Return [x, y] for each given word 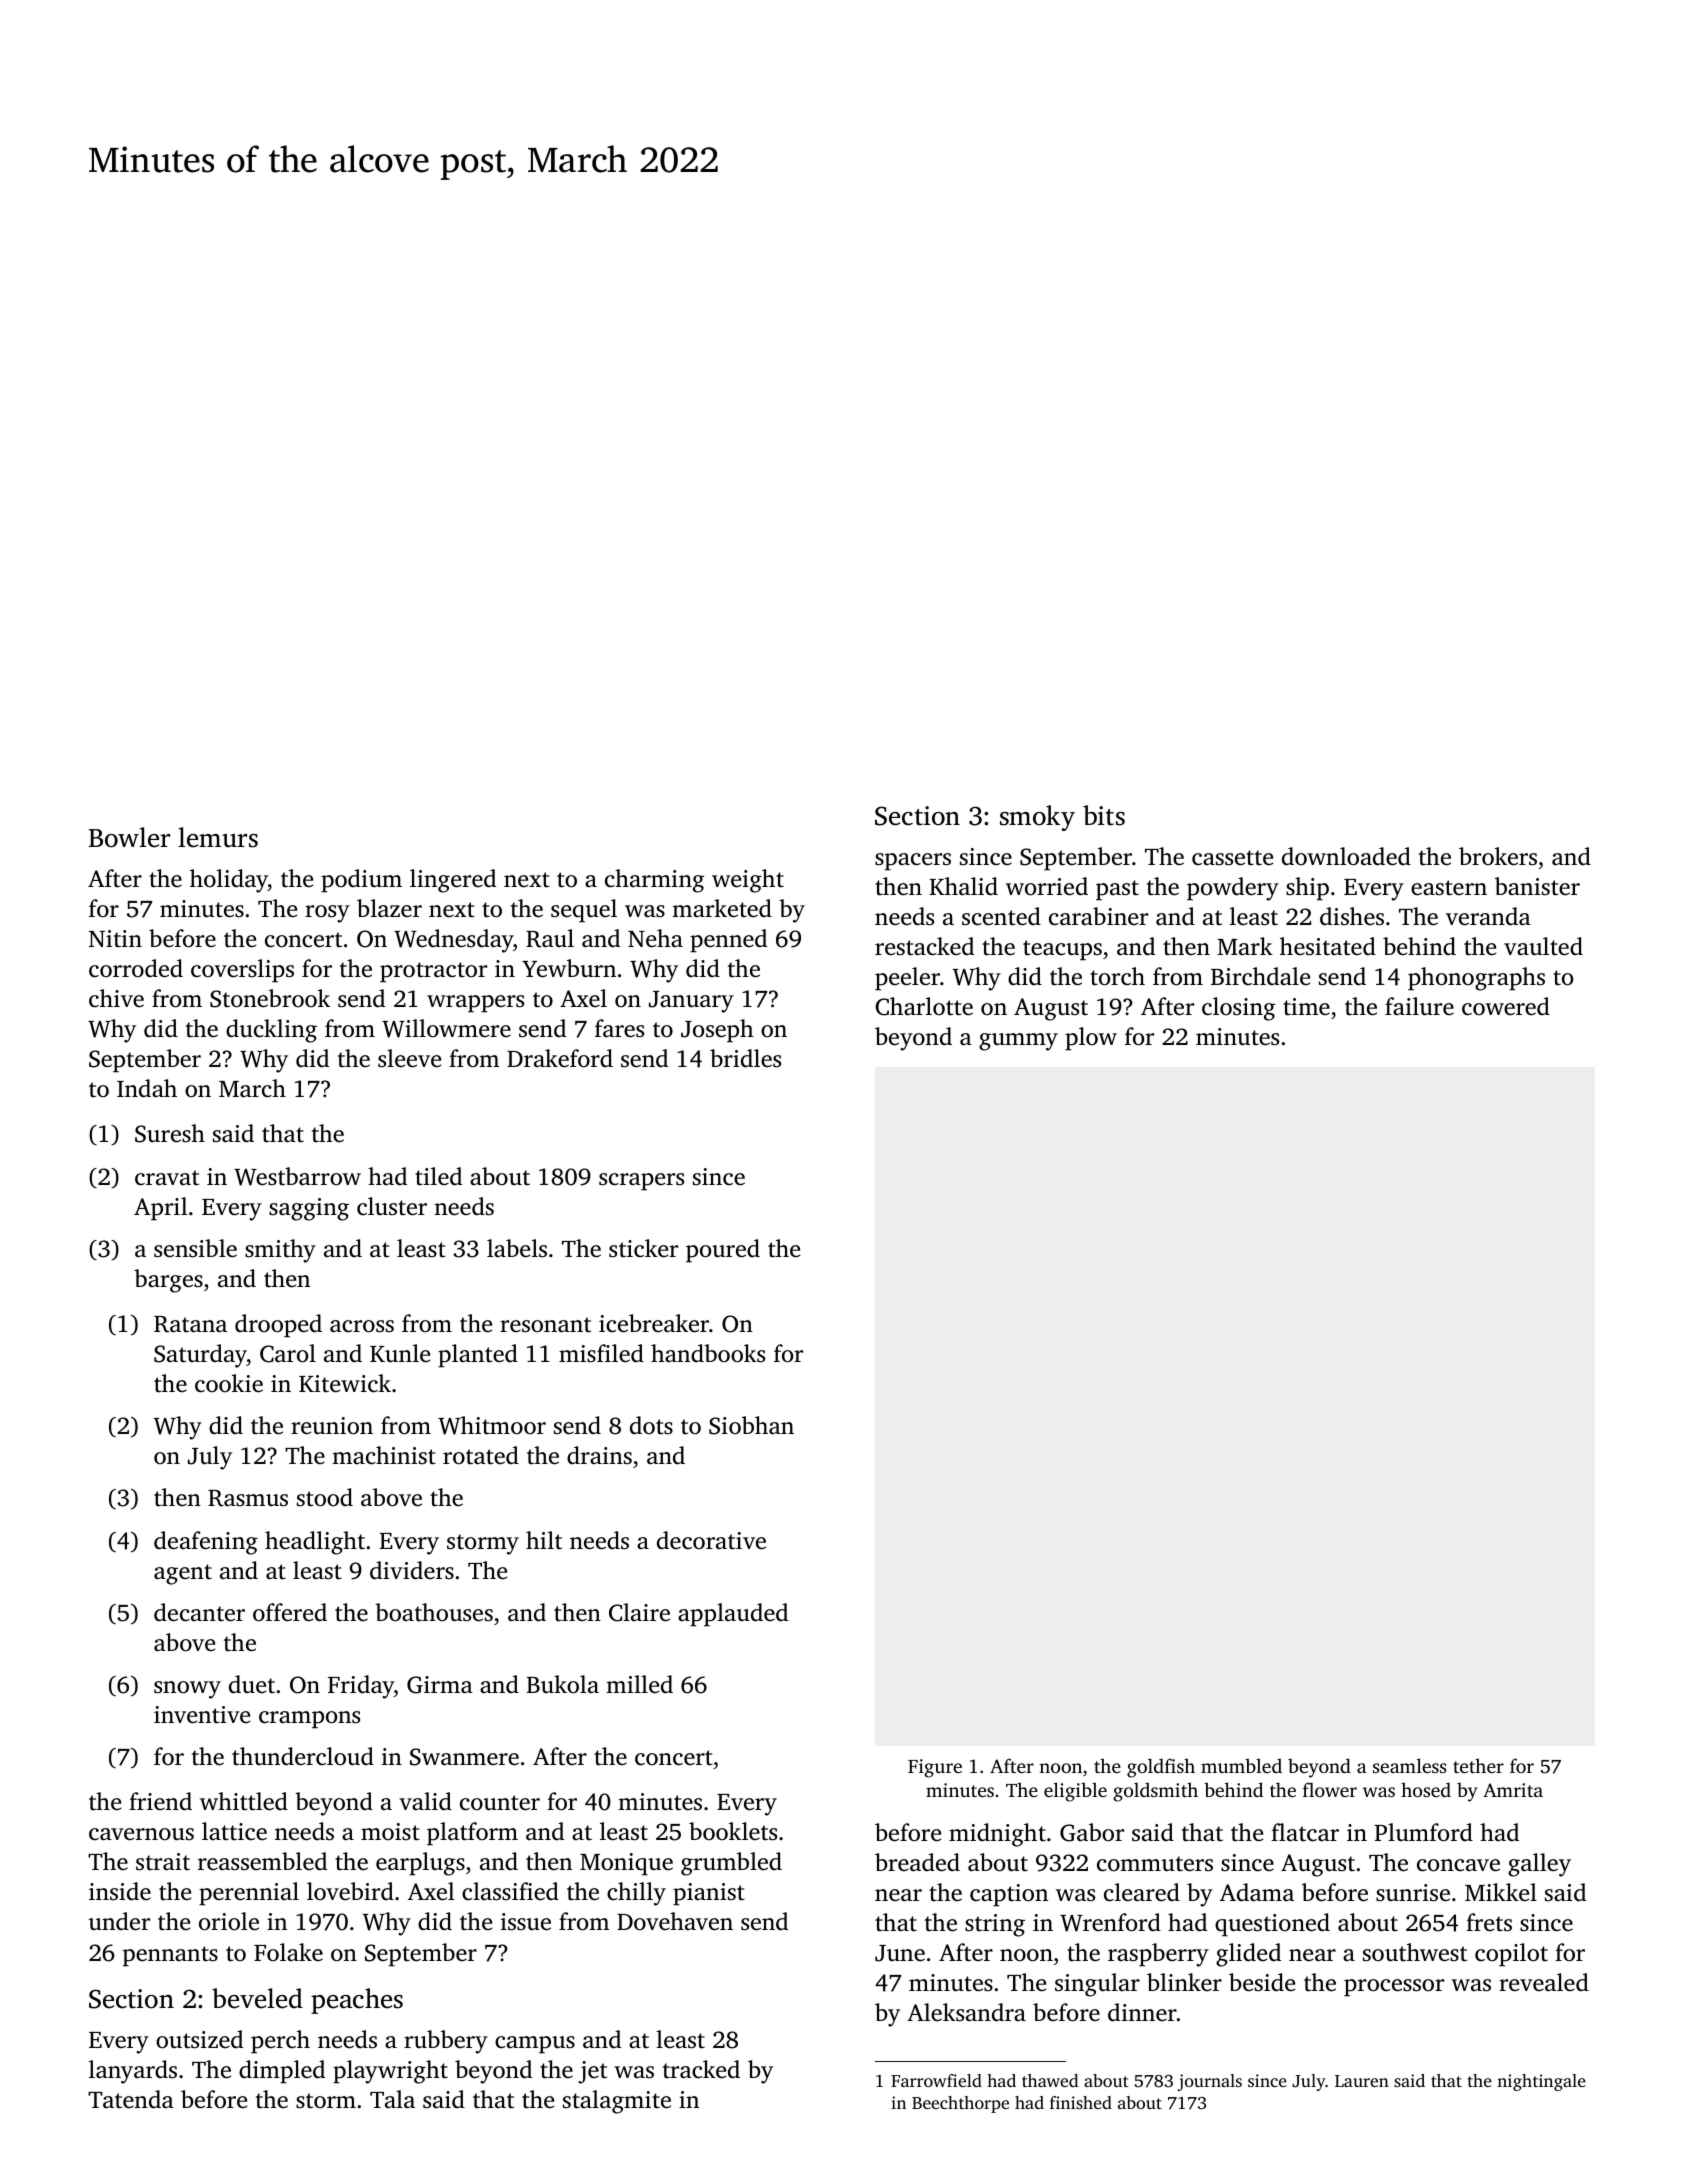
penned [728, 941]
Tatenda [131, 2099]
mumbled [1241, 1765]
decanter [199, 1612]
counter [500, 1803]
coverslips [242, 971]
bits [1104, 815]
